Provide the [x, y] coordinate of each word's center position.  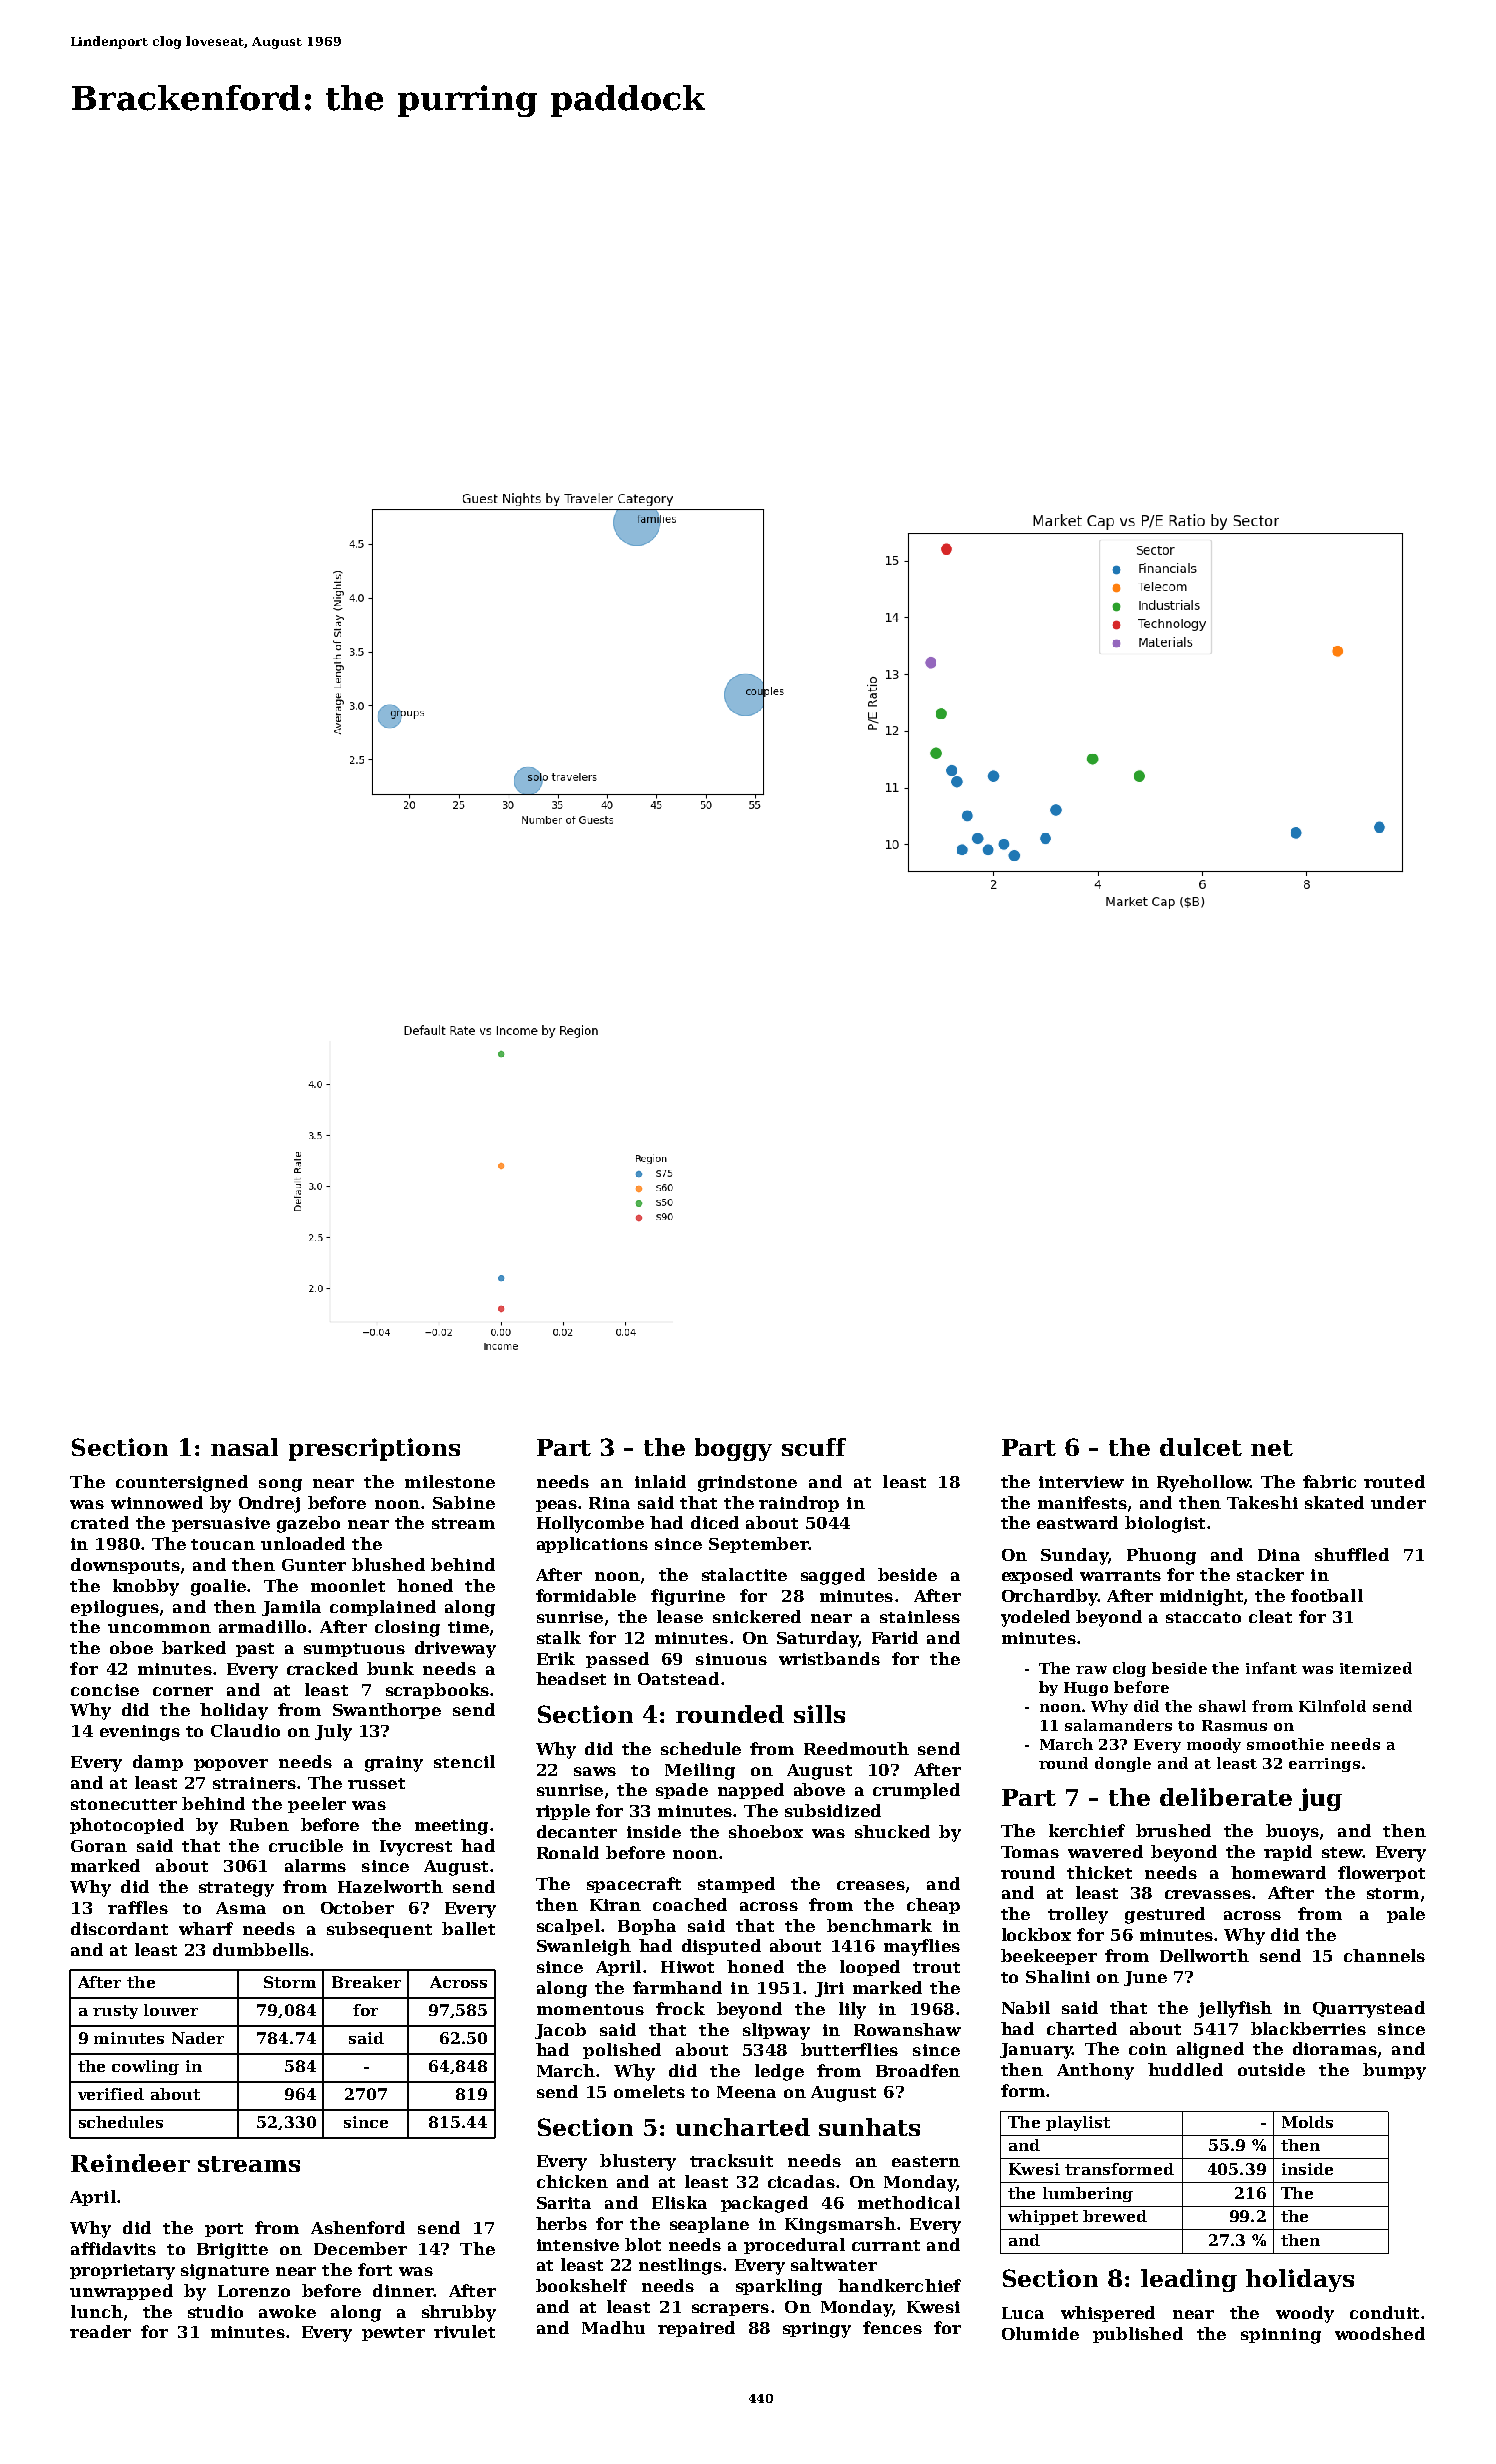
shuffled [1352, 1554]
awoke [287, 2311]
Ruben [259, 1824]
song [280, 1485]
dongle [1123, 1764]
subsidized [833, 1810]
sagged [833, 1576]
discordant [119, 1928]
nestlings [680, 2266]
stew [1342, 1852]
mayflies [922, 1947]
